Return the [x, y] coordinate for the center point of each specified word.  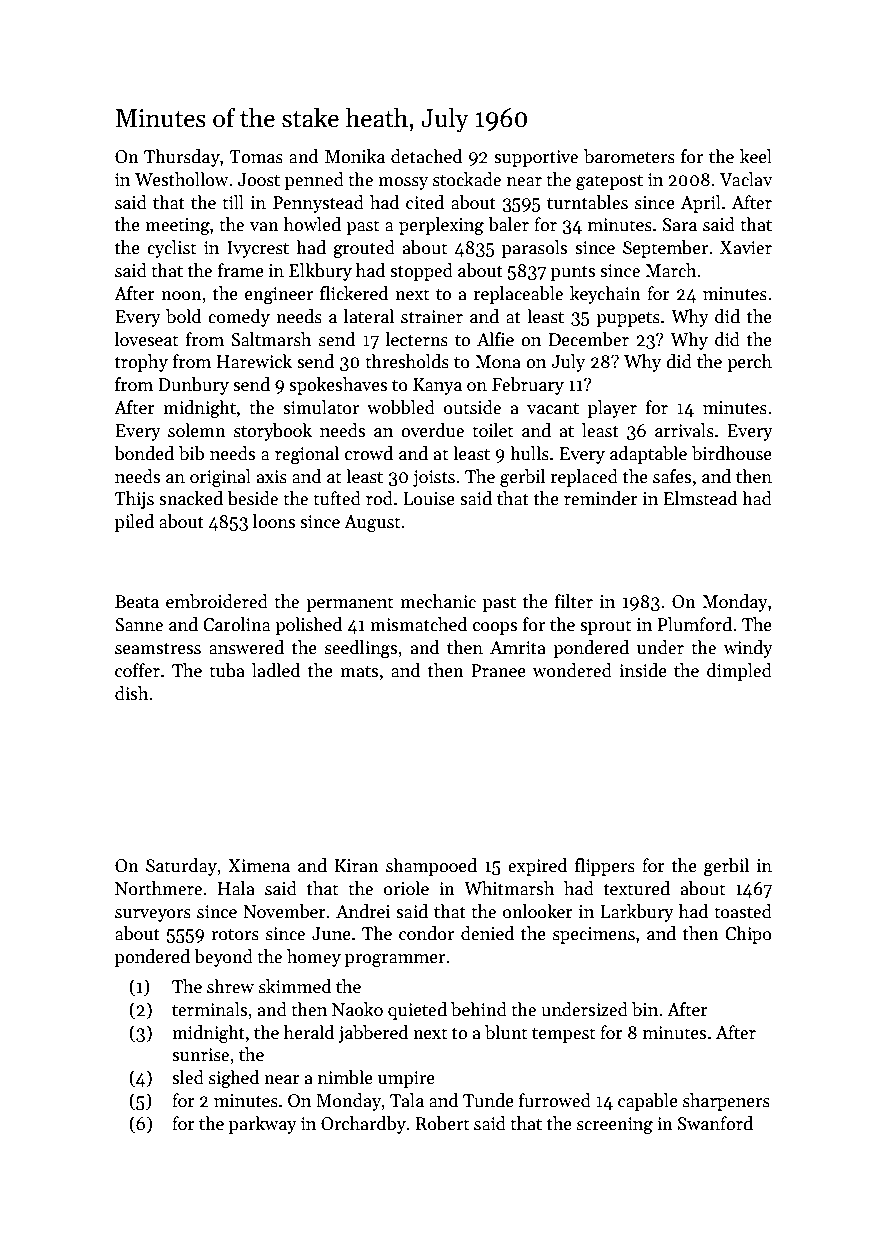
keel [756, 156]
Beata [137, 602]
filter [574, 601]
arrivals [684, 430]
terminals [209, 1009]
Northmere [158, 888]
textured [637, 888]
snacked [191, 498]
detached [426, 156]
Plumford [695, 624]
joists [434, 478]
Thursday [182, 158]
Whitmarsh [509, 888]
